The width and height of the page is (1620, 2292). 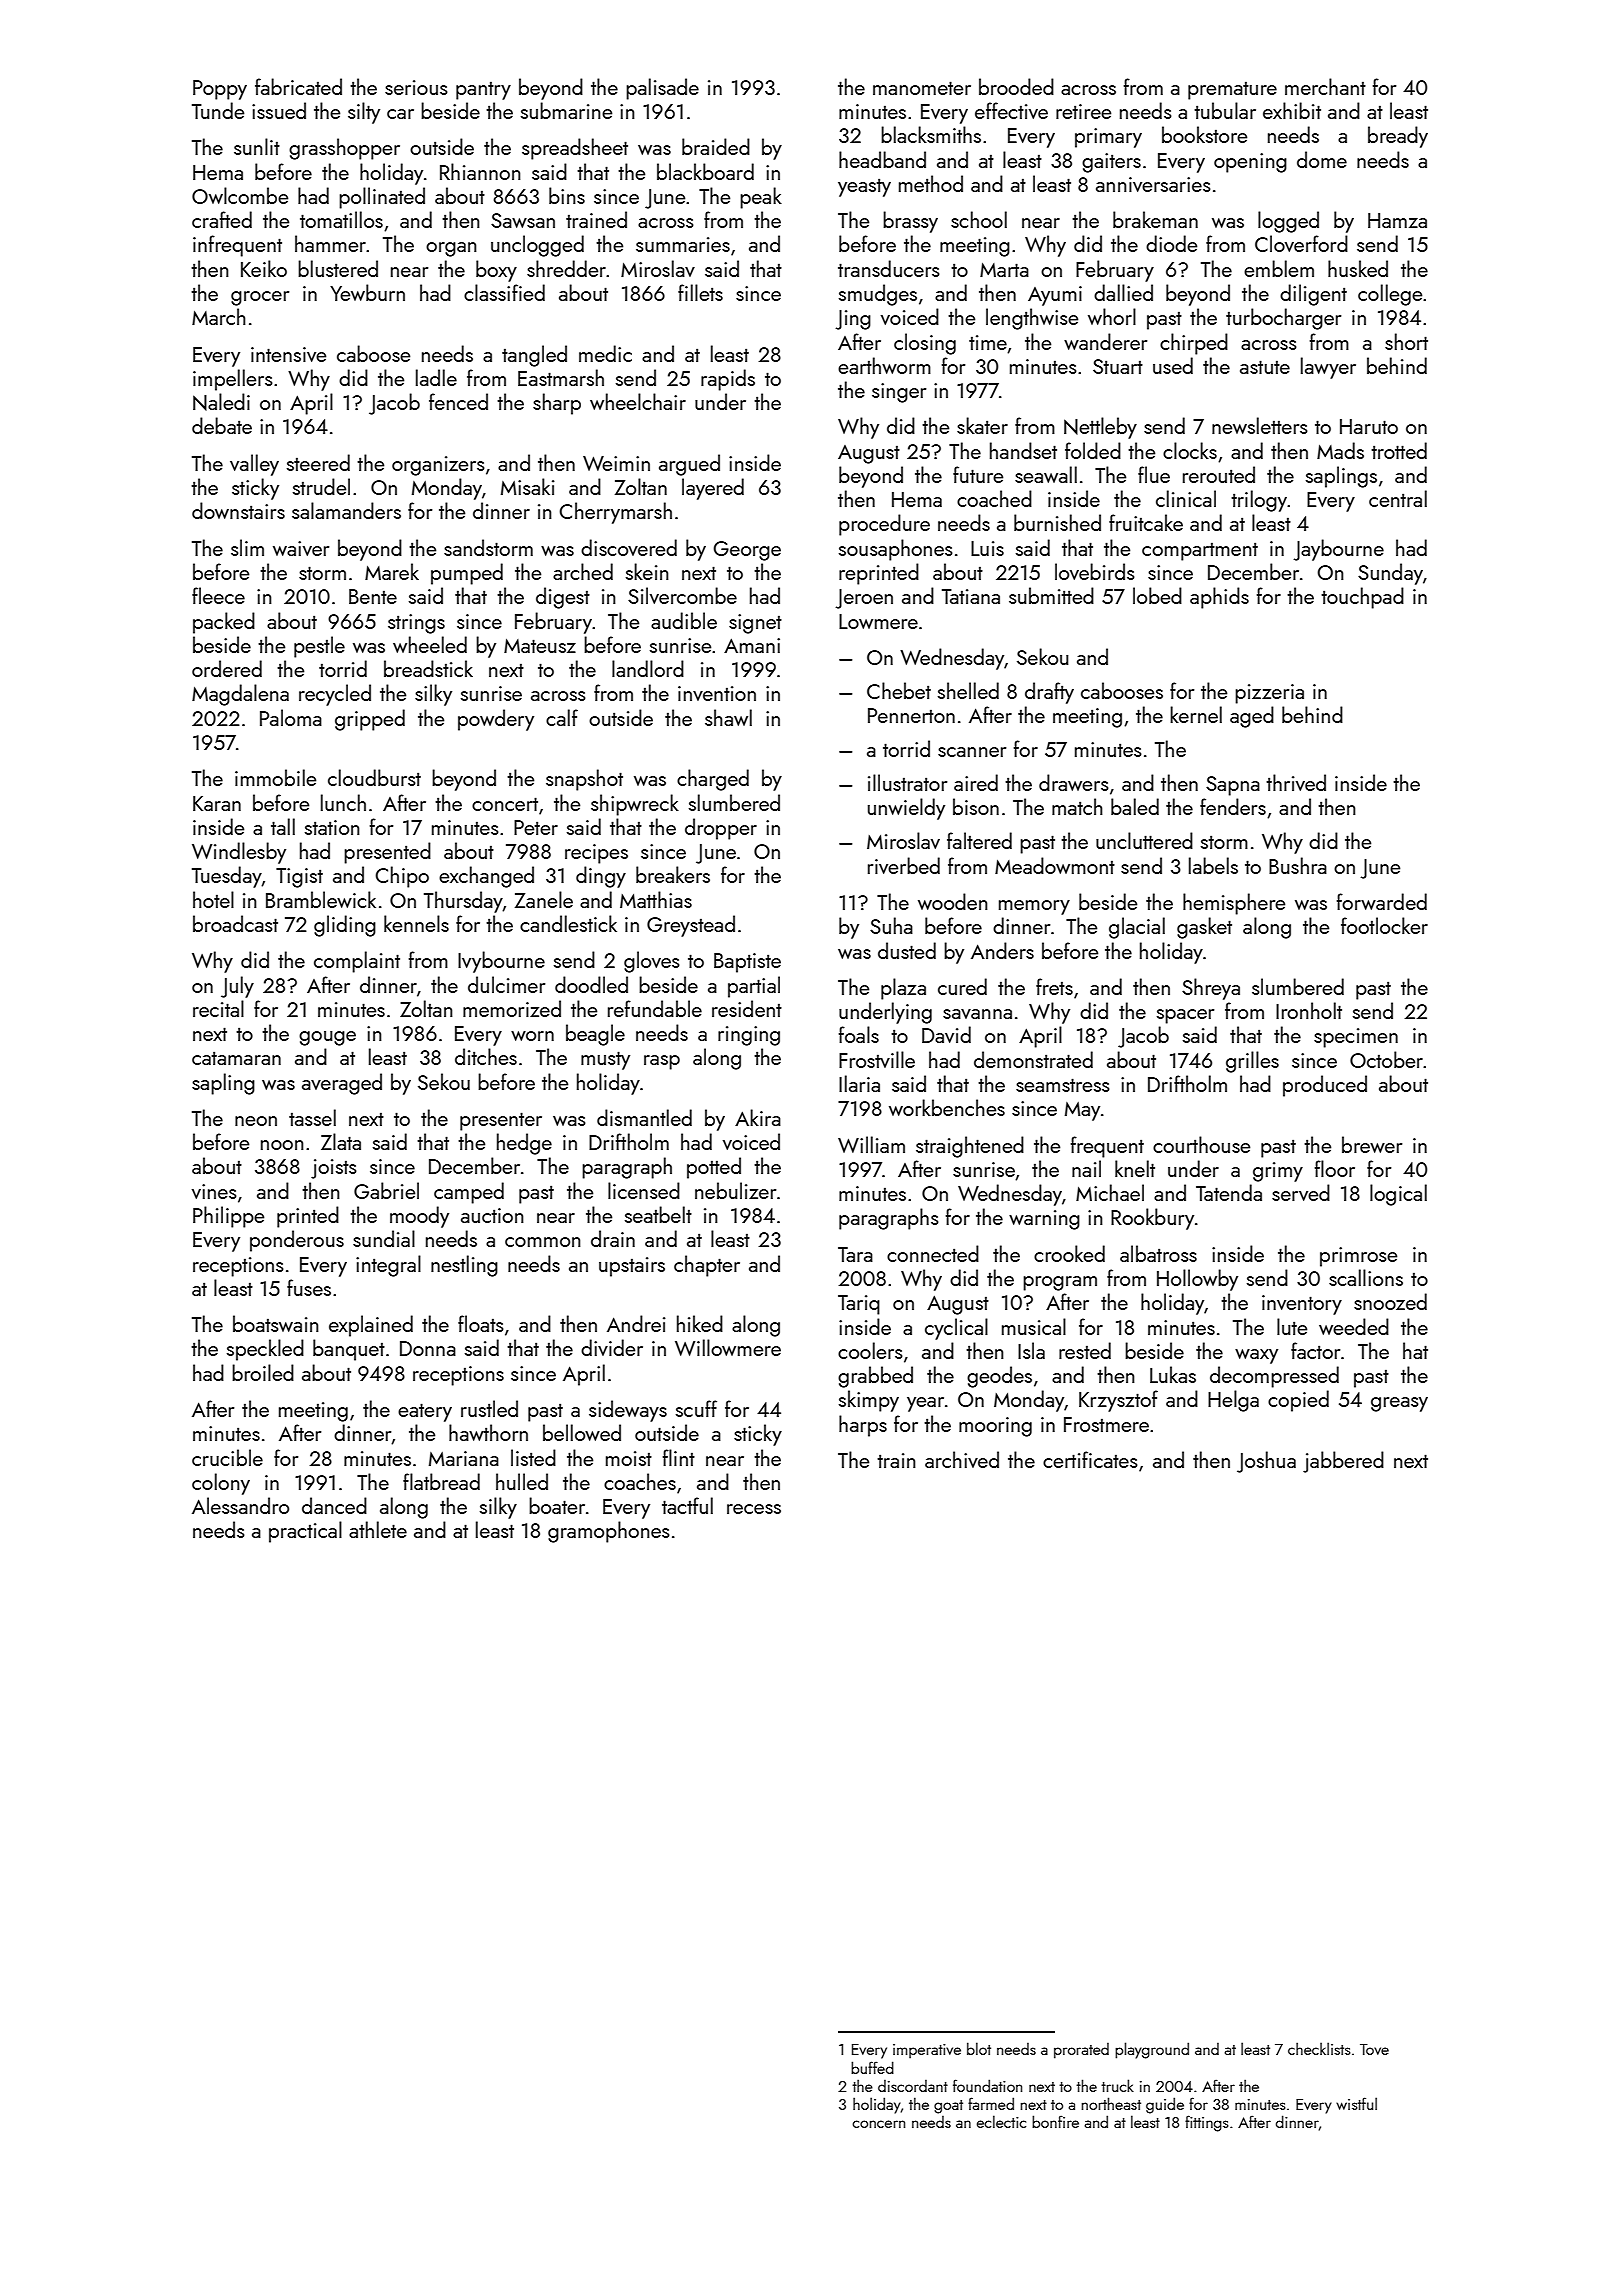 I want to click on Karan, so click(x=217, y=803).
